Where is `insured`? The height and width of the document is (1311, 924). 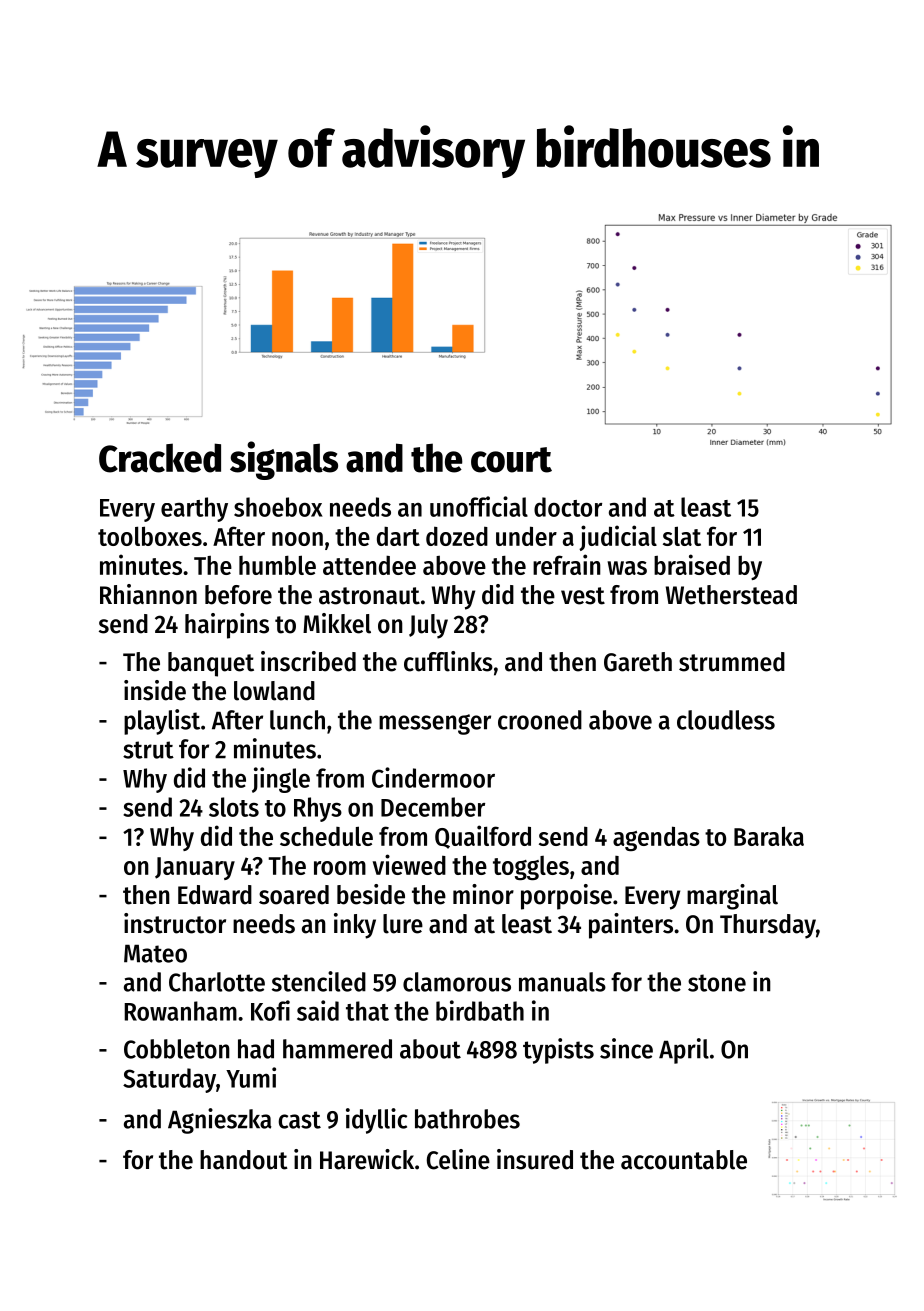
insured is located at coordinates (535, 1159).
